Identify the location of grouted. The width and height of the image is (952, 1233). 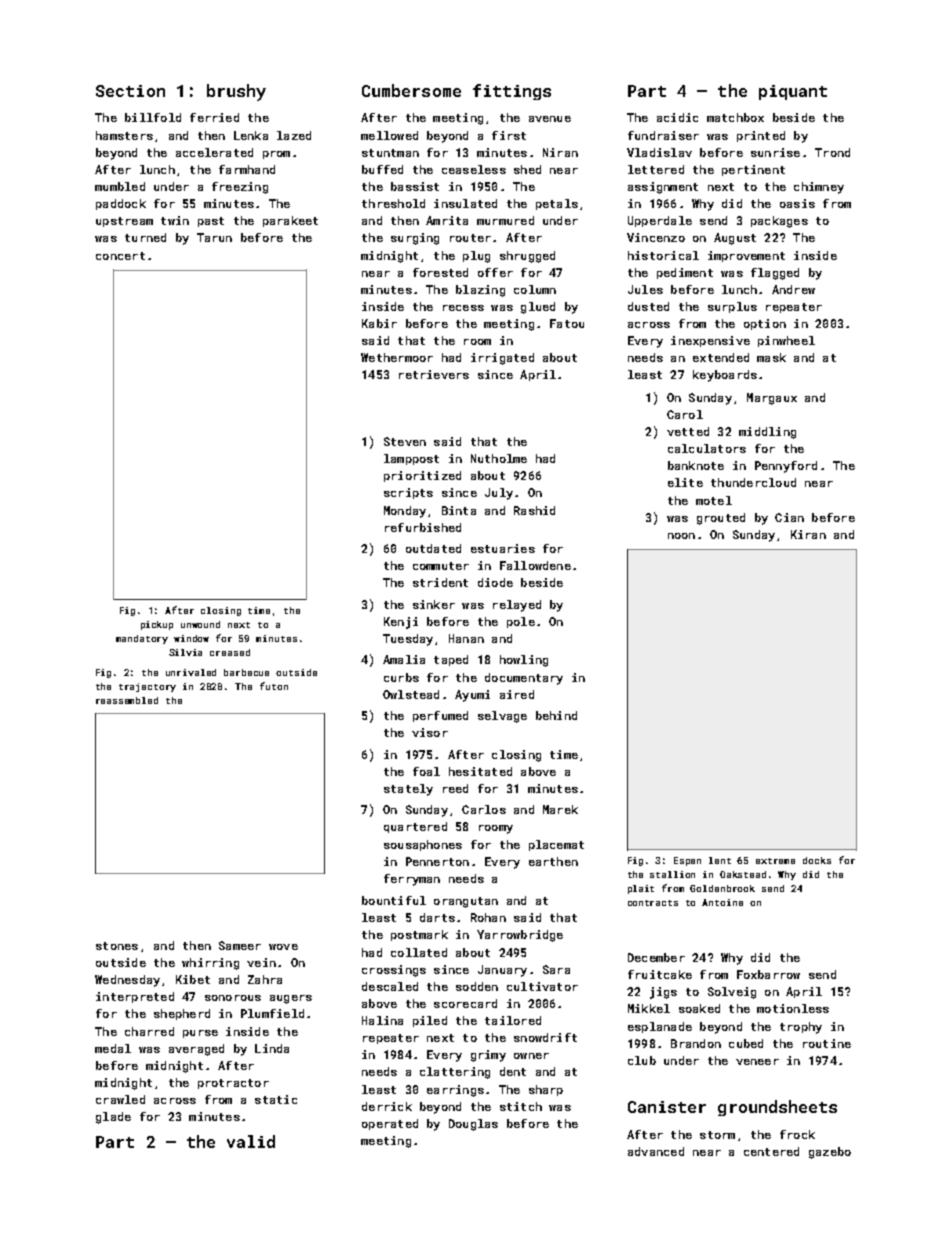
(721, 519).
